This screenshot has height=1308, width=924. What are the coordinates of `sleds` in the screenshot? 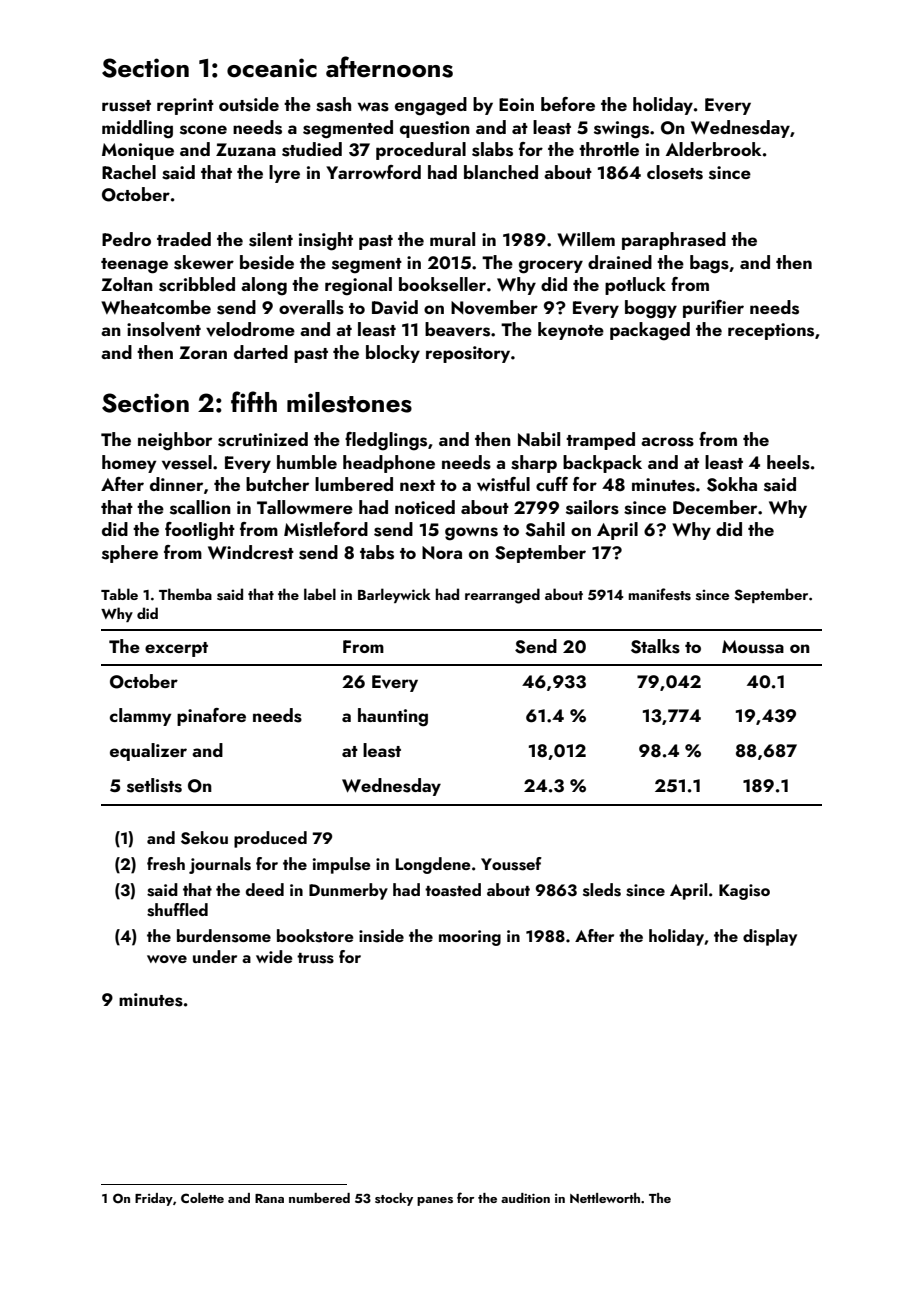 It's located at (602, 890).
